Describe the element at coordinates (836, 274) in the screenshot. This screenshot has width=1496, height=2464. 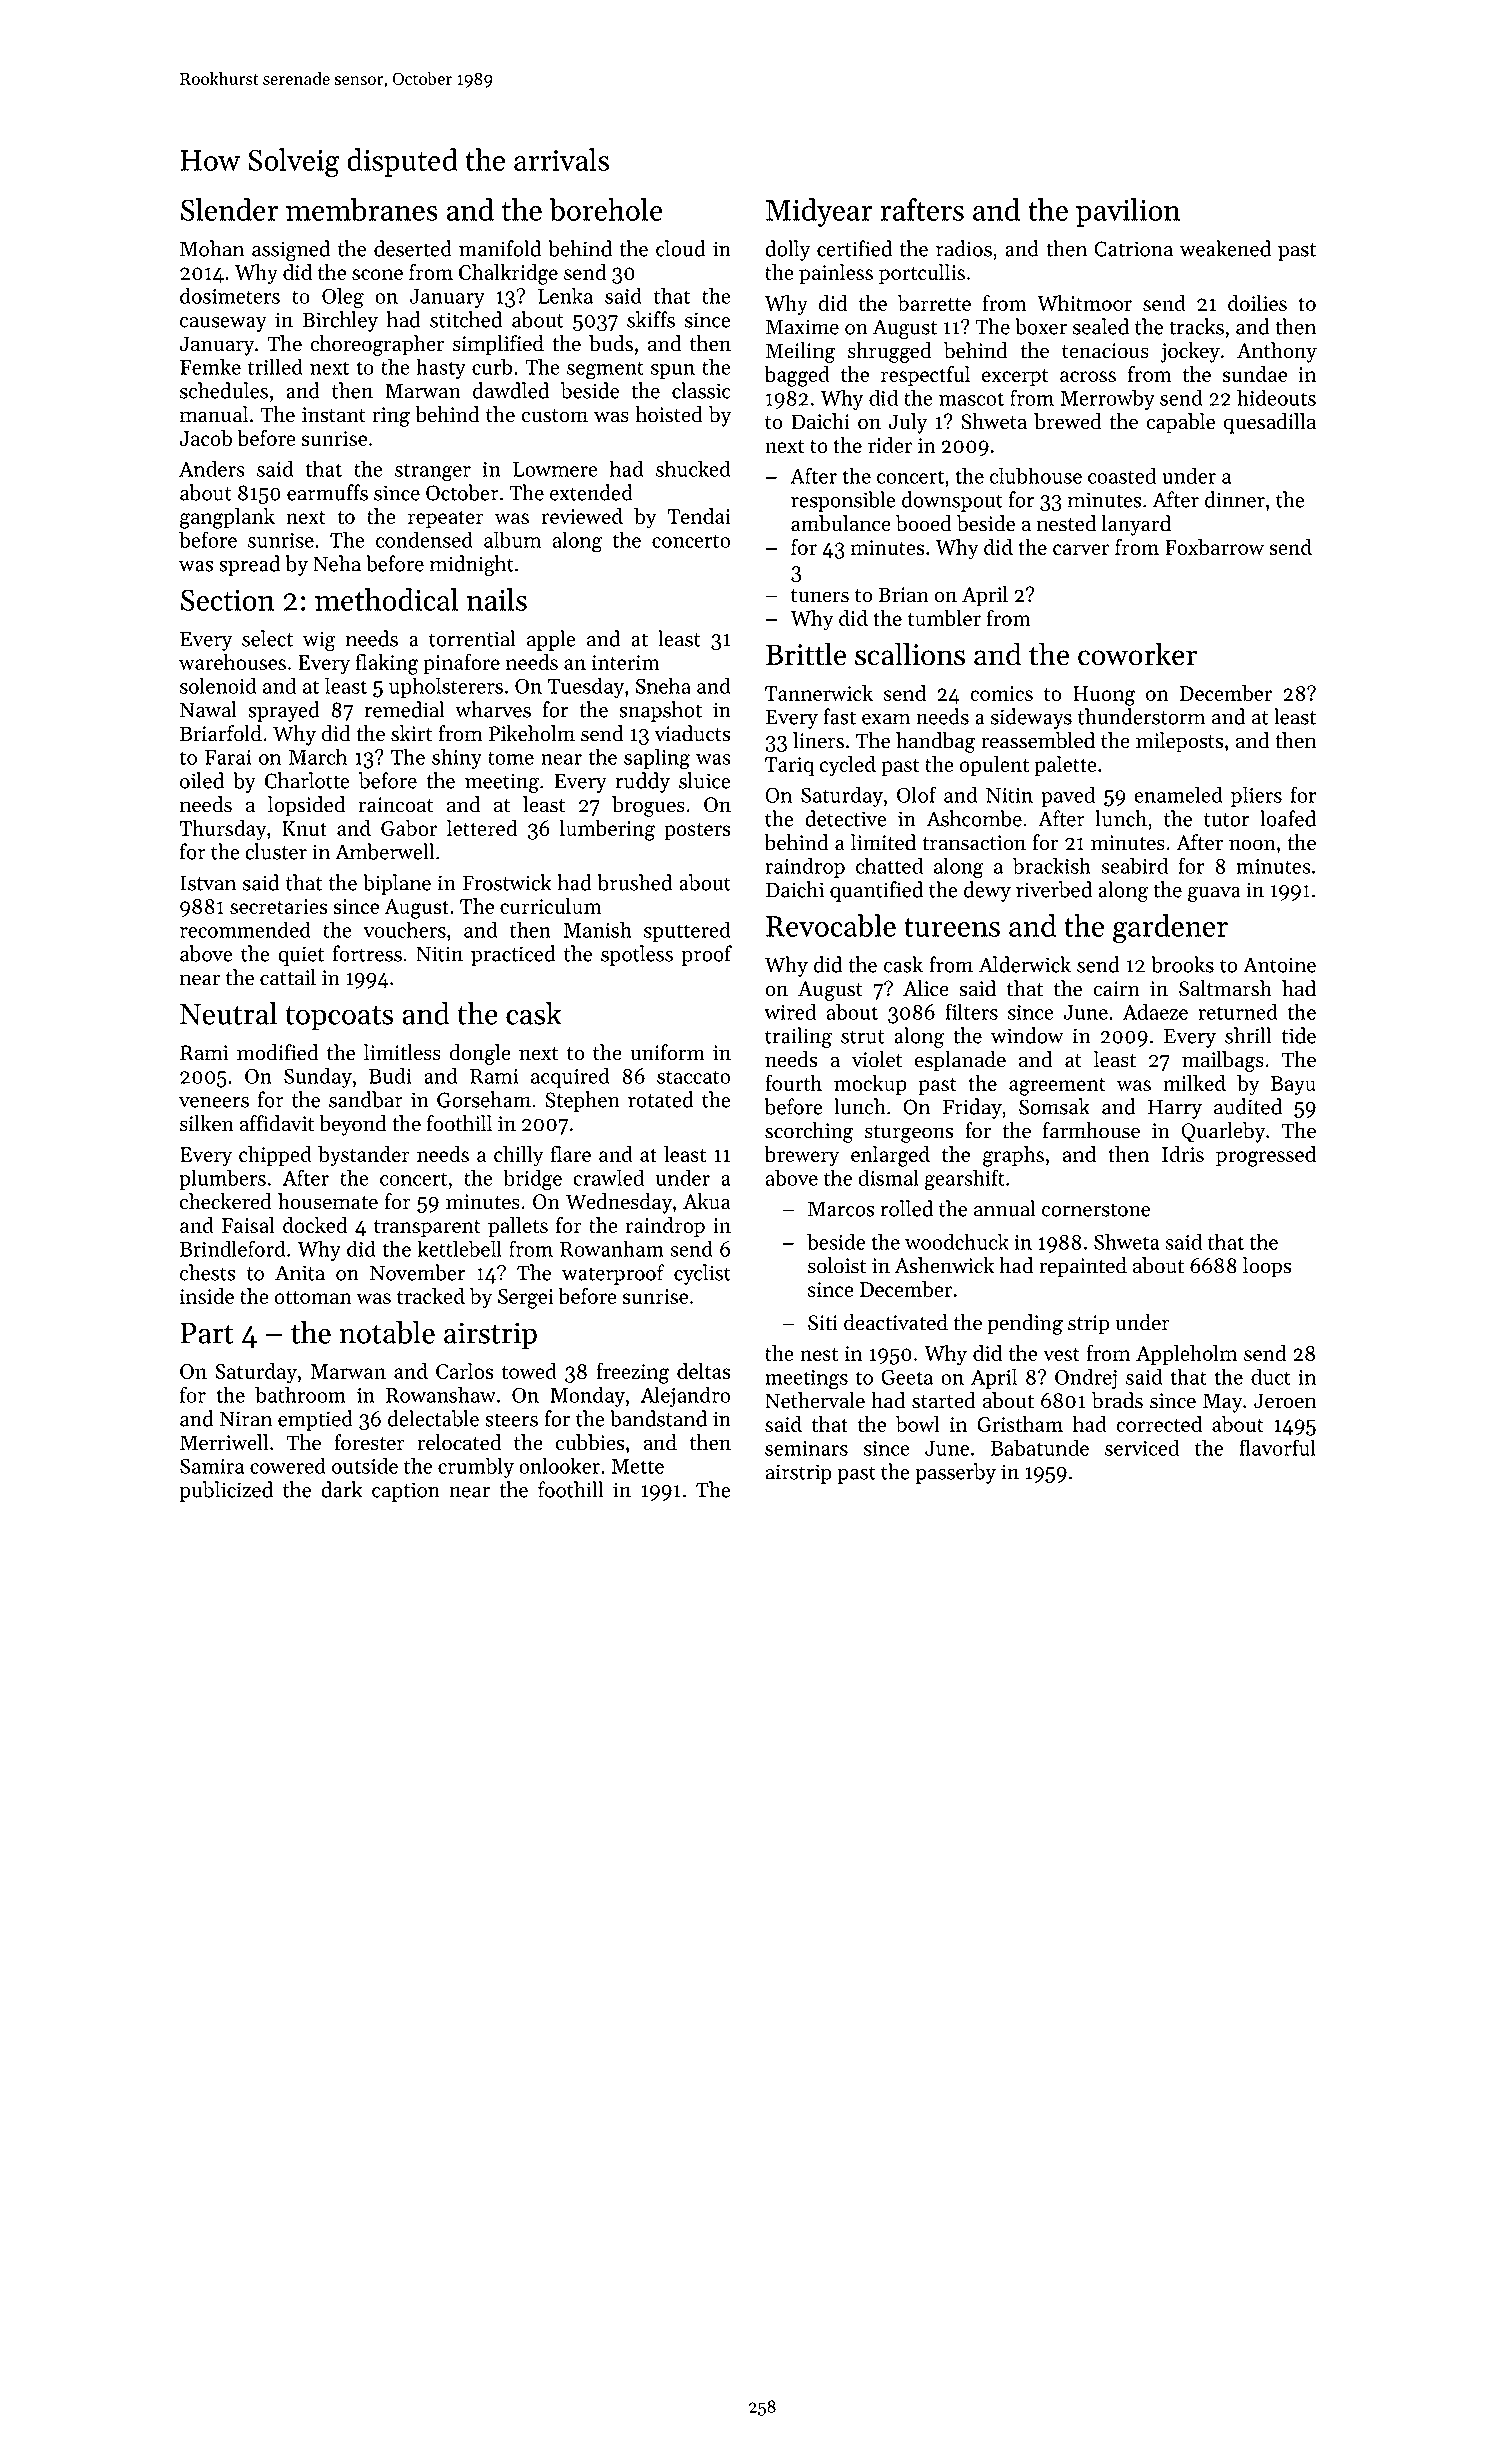
I see `painless` at that location.
